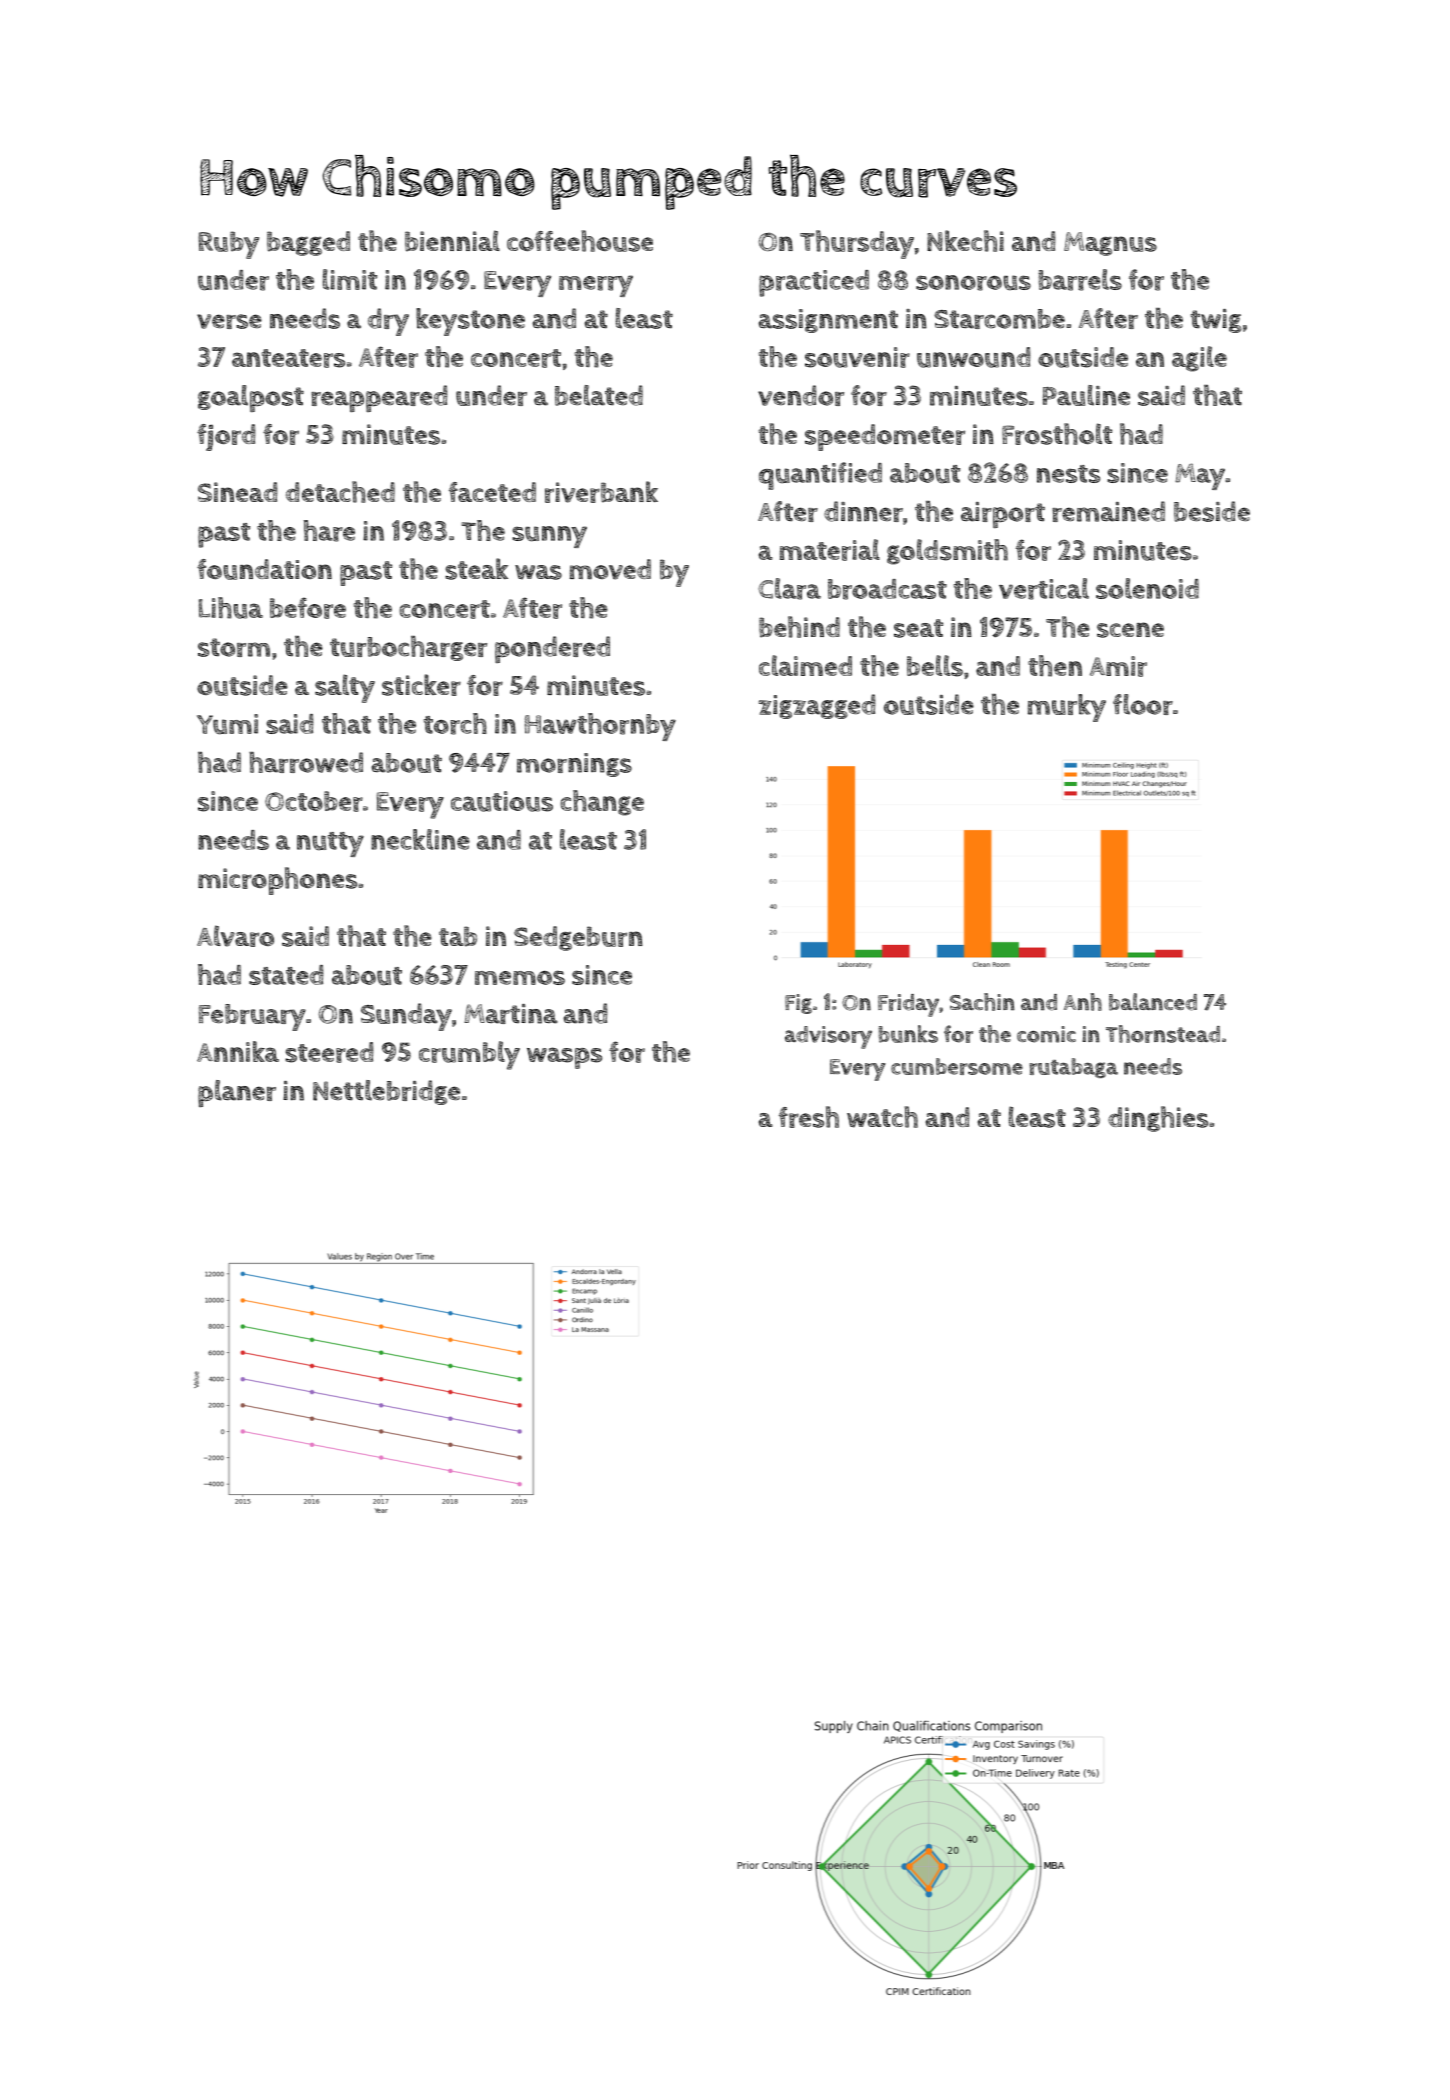  Describe the element at coordinates (1108, 511) in the screenshot. I see `remained` at that location.
